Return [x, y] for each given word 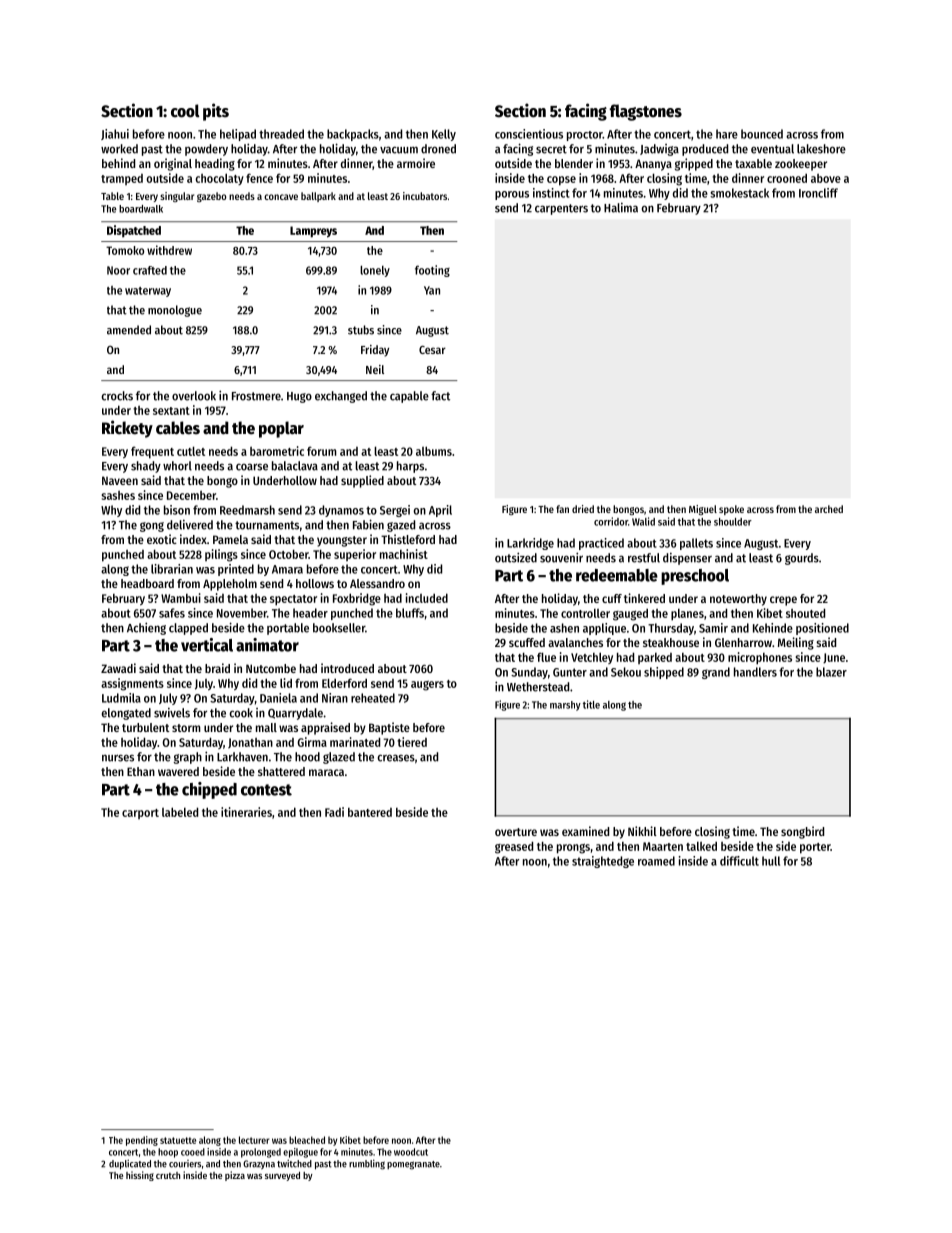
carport [140, 814]
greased [514, 847]
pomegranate [413, 1165]
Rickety [127, 429]
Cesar [432, 350]
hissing [140, 1176]
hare [727, 134]
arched [829, 509]
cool [185, 111]
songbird [802, 832]
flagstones [646, 112]
